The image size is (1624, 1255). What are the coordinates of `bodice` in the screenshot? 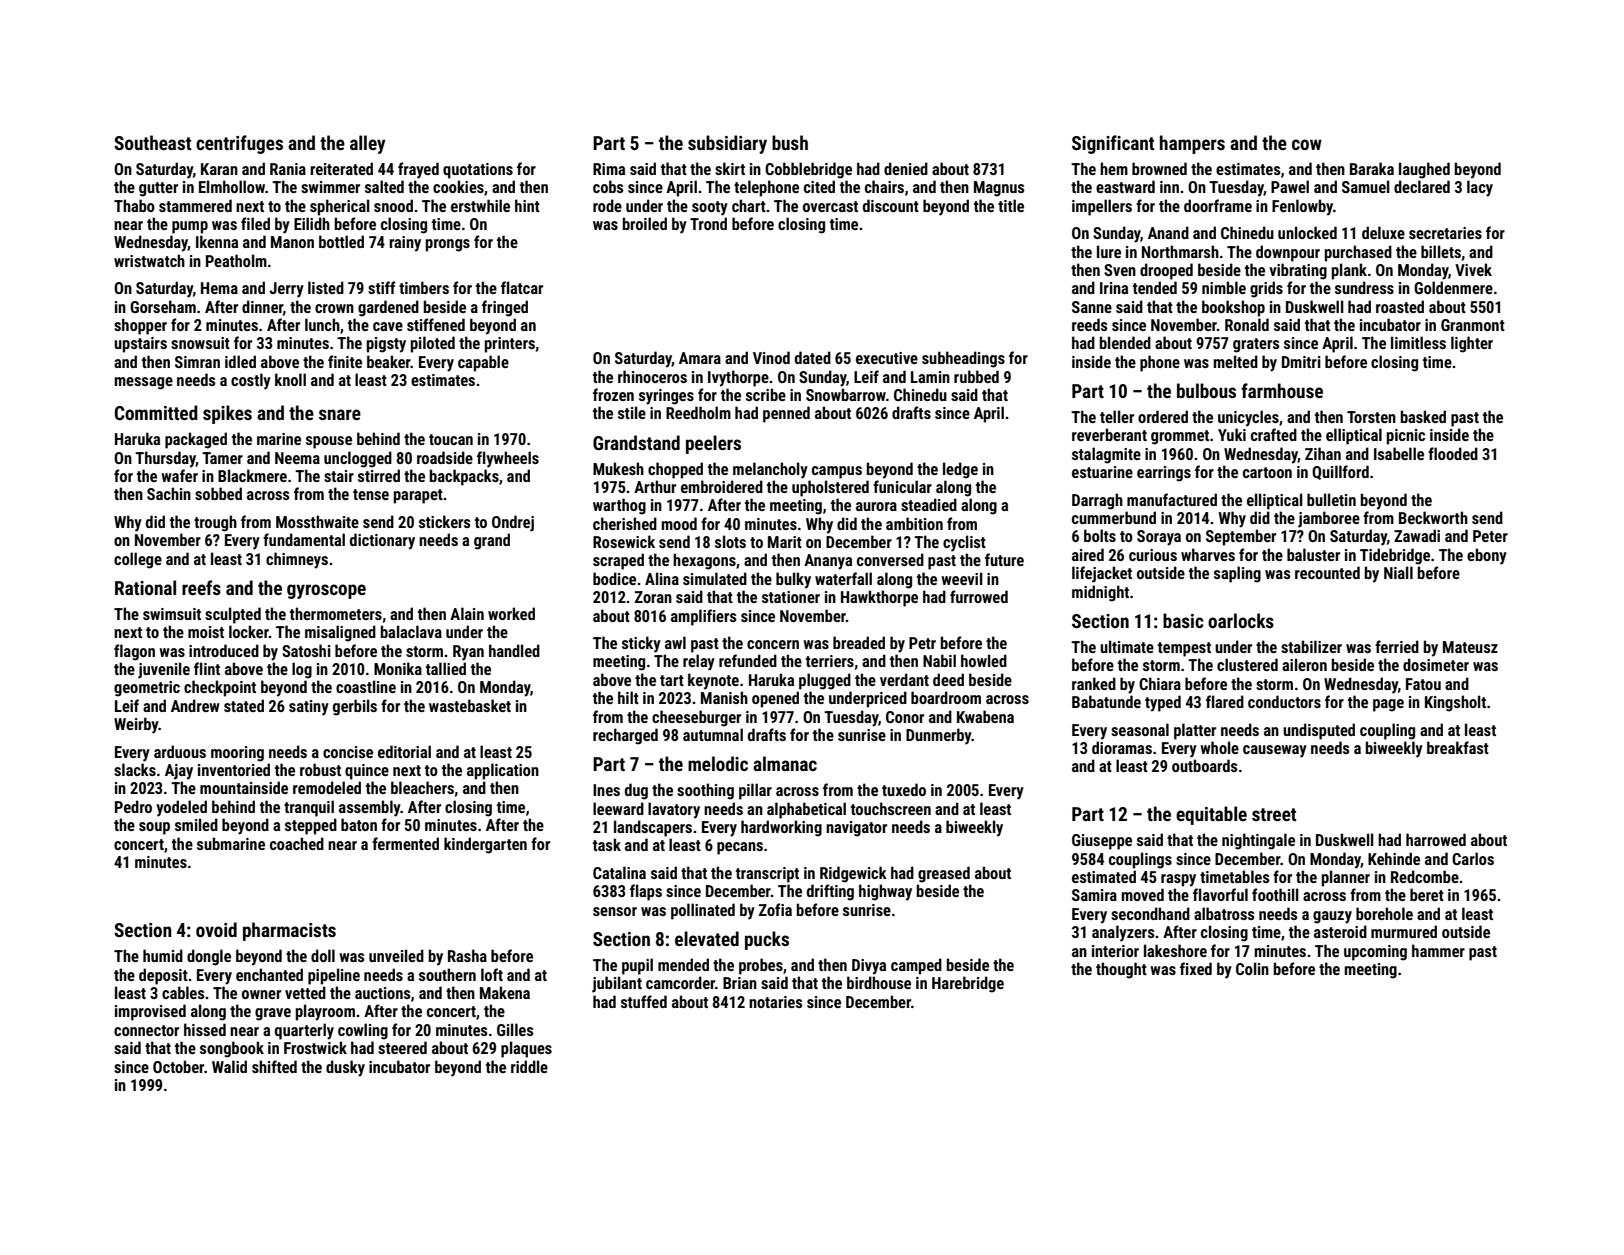 It's located at (614, 578).
